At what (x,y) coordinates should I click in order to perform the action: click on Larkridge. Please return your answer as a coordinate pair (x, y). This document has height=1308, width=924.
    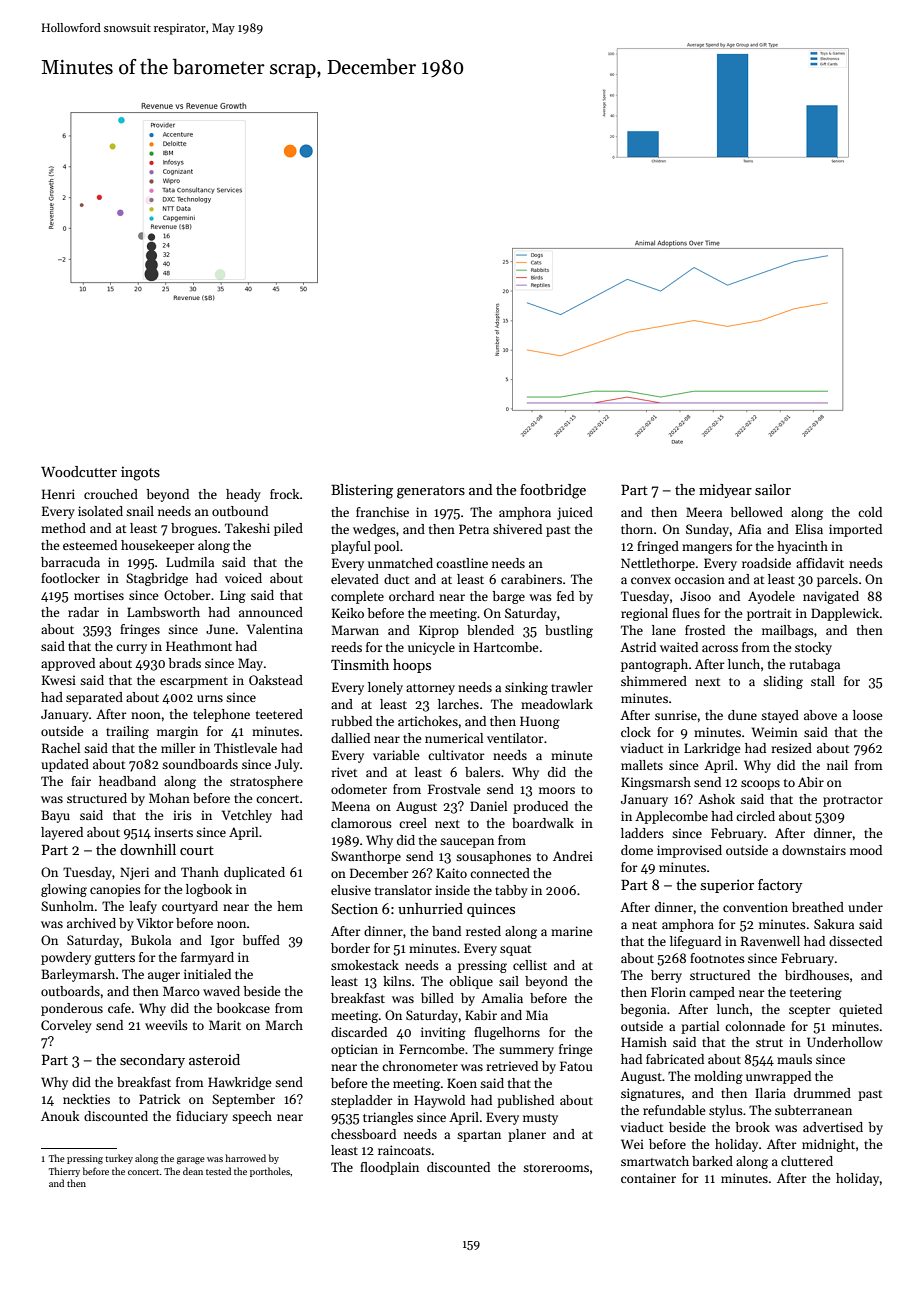
    Looking at the image, I should click on (712, 749).
